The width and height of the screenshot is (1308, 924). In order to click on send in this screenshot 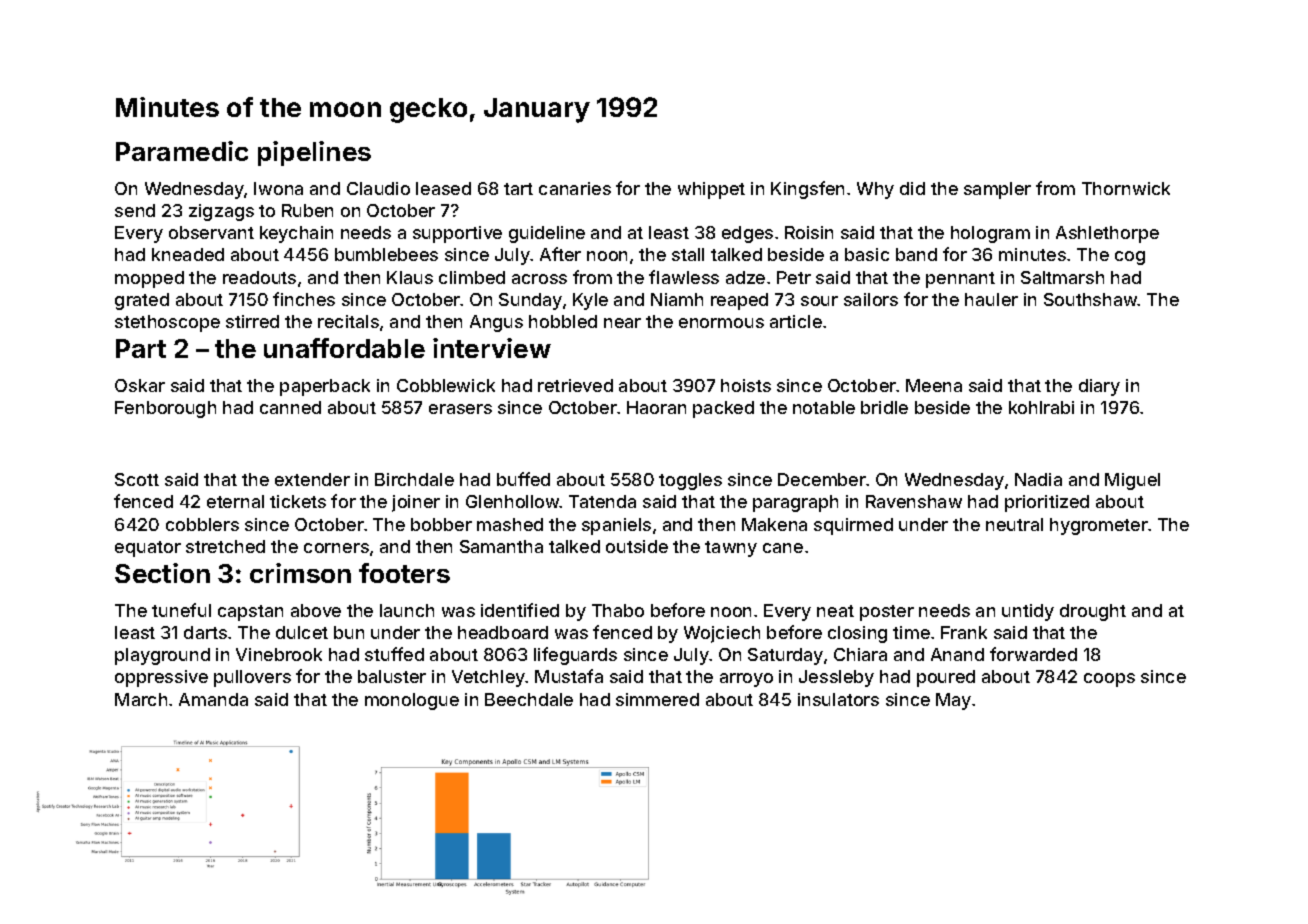, I will do `click(135, 210)`.
